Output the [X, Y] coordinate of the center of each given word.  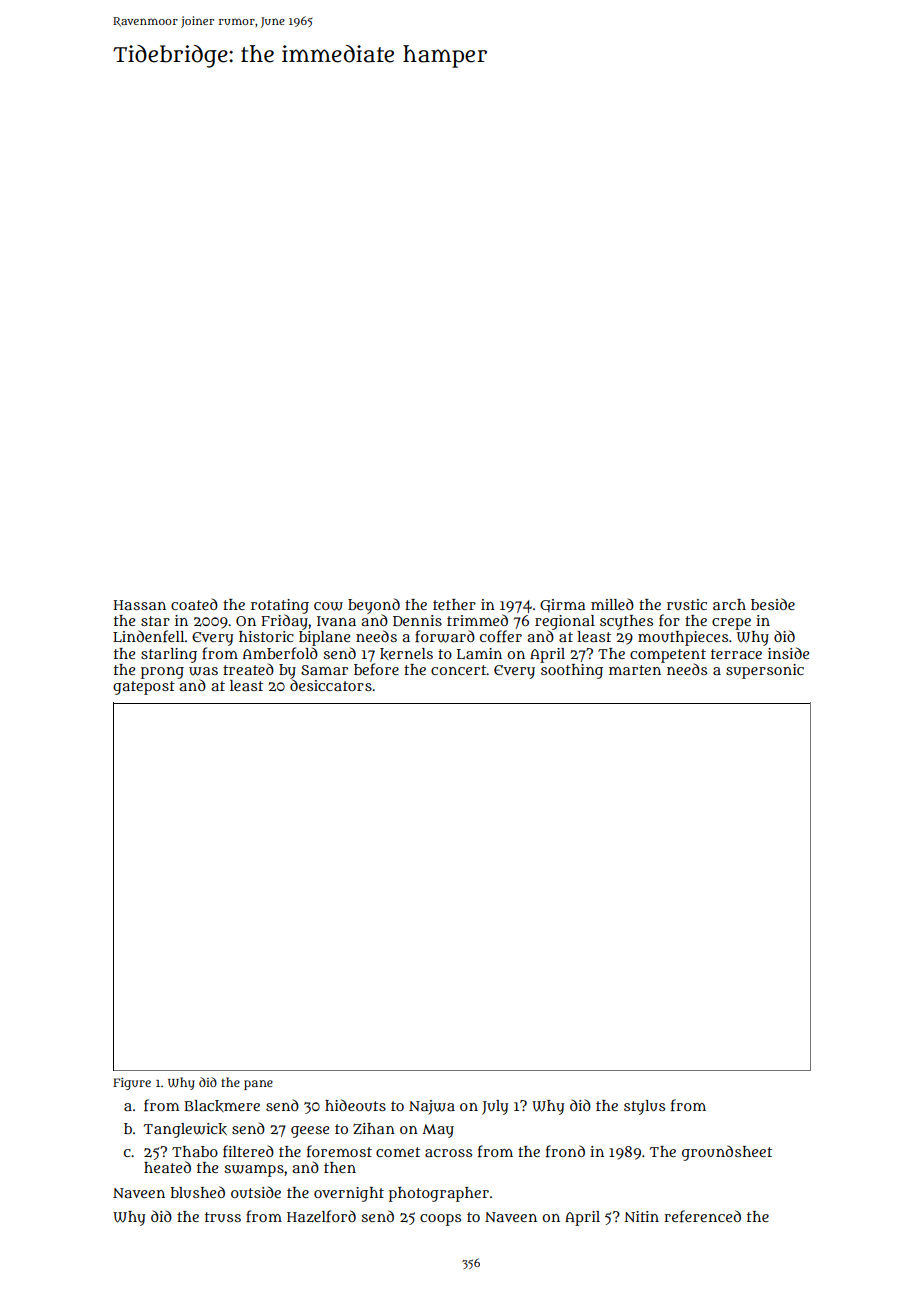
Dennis [417, 620]
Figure [132, 1084]
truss [223, 1217]
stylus [644, 1107]
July [495, 1107]
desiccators [331, 685]
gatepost [144, 688]
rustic [687, 604]
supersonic [765, 671]
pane [258, 1085]
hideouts [355, 1105]
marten [635, 670]
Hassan [140, 605]
